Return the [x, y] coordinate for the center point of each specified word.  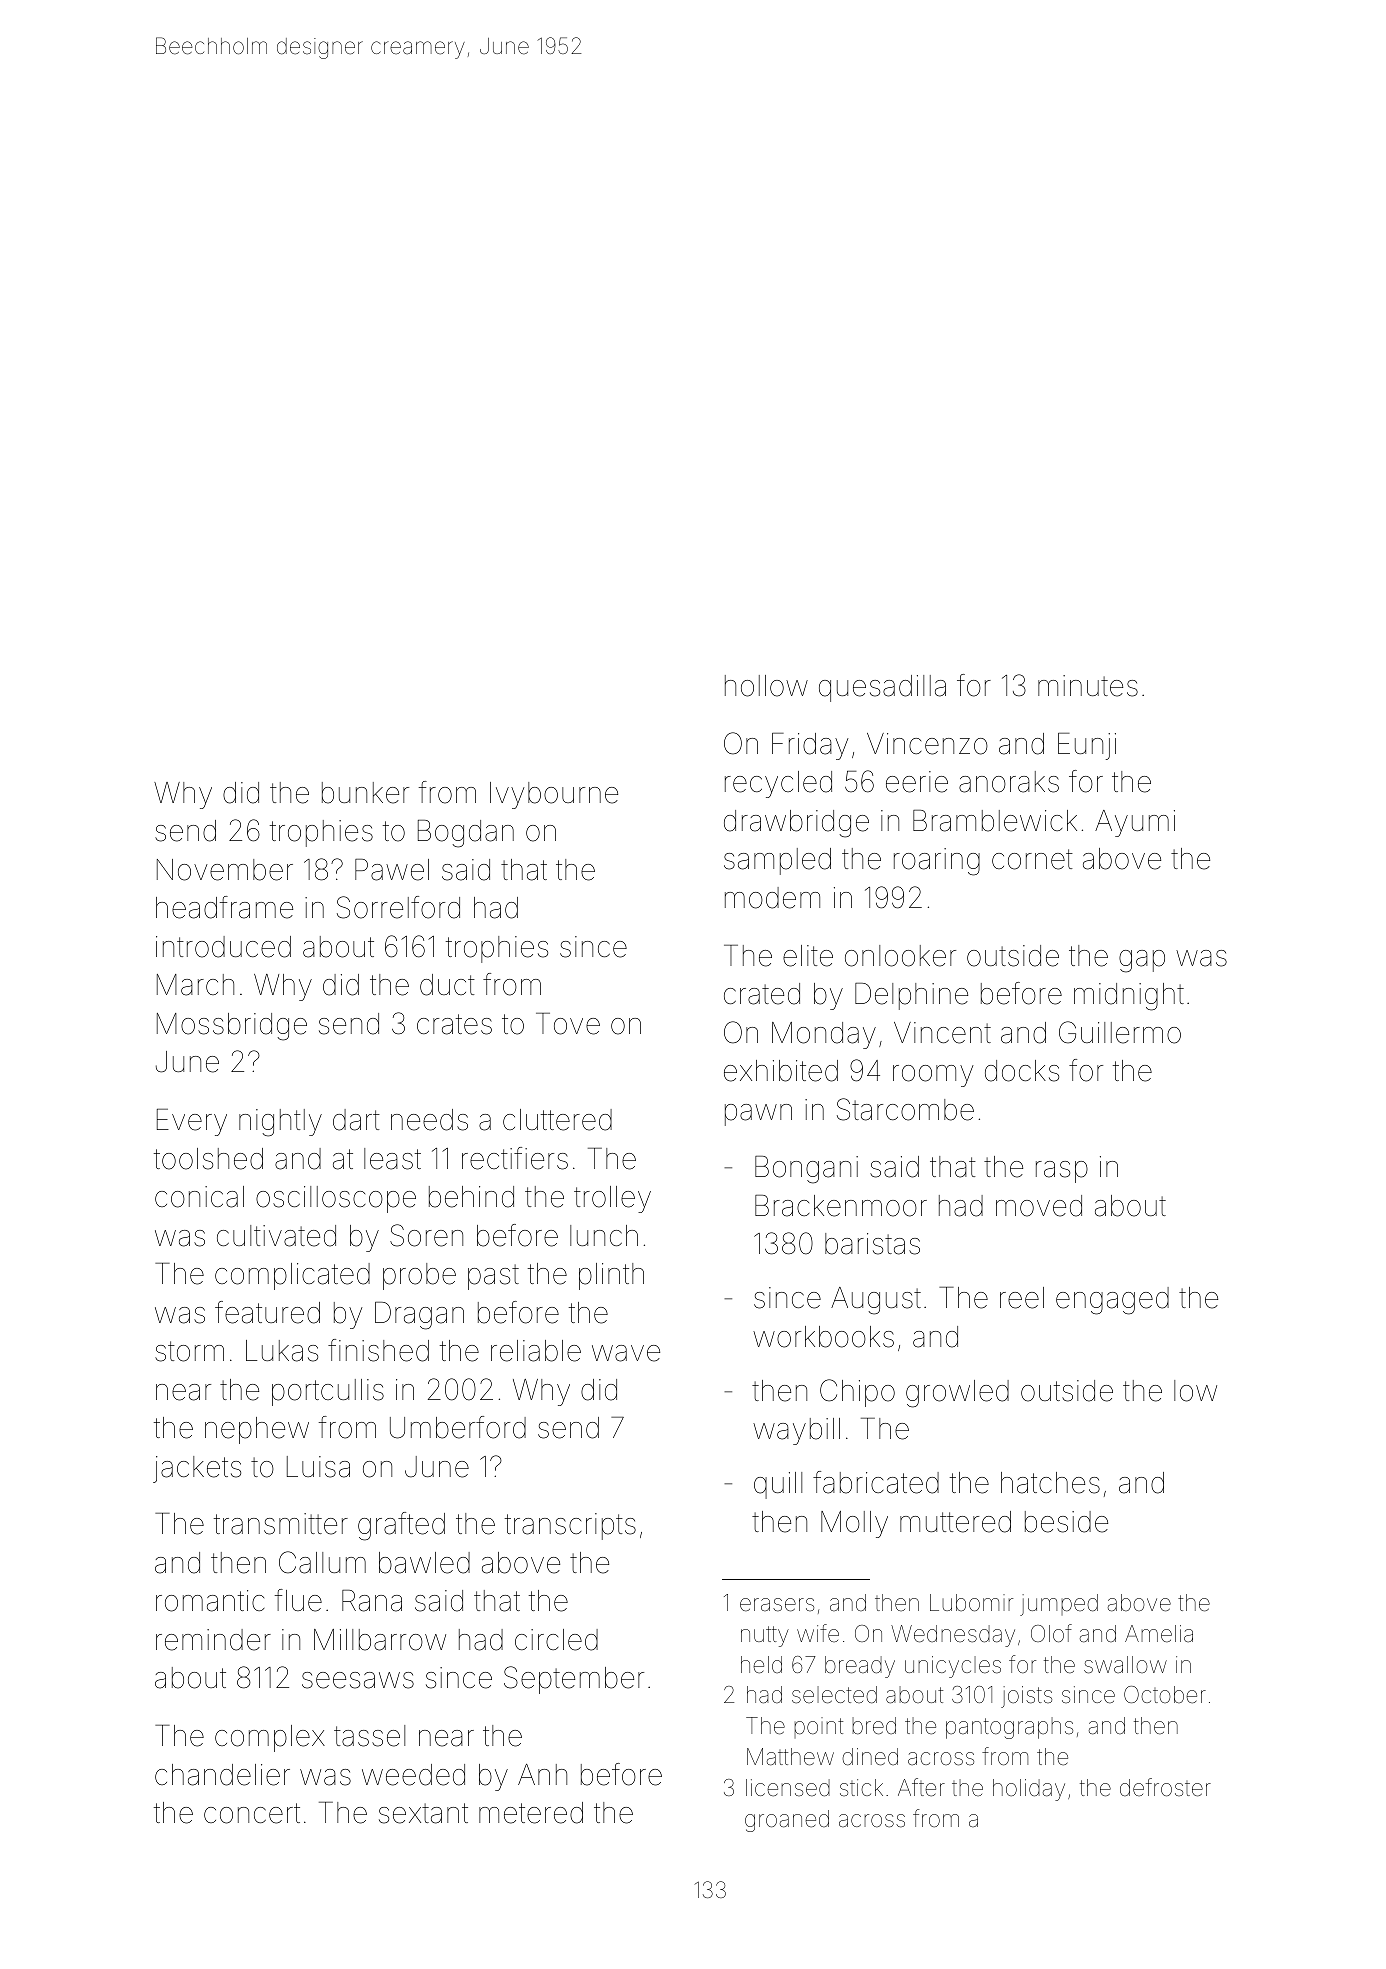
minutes [1088, 686]
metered [531, 1813]
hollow [766, 686]
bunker [365, 793]
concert [252, 1813]
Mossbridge [232, 1027]
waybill [796, 1431]
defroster [1165, 1787]
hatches [1050, 1483]
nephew [257, 1430]
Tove [568, 1024]
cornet [1032, 859]
